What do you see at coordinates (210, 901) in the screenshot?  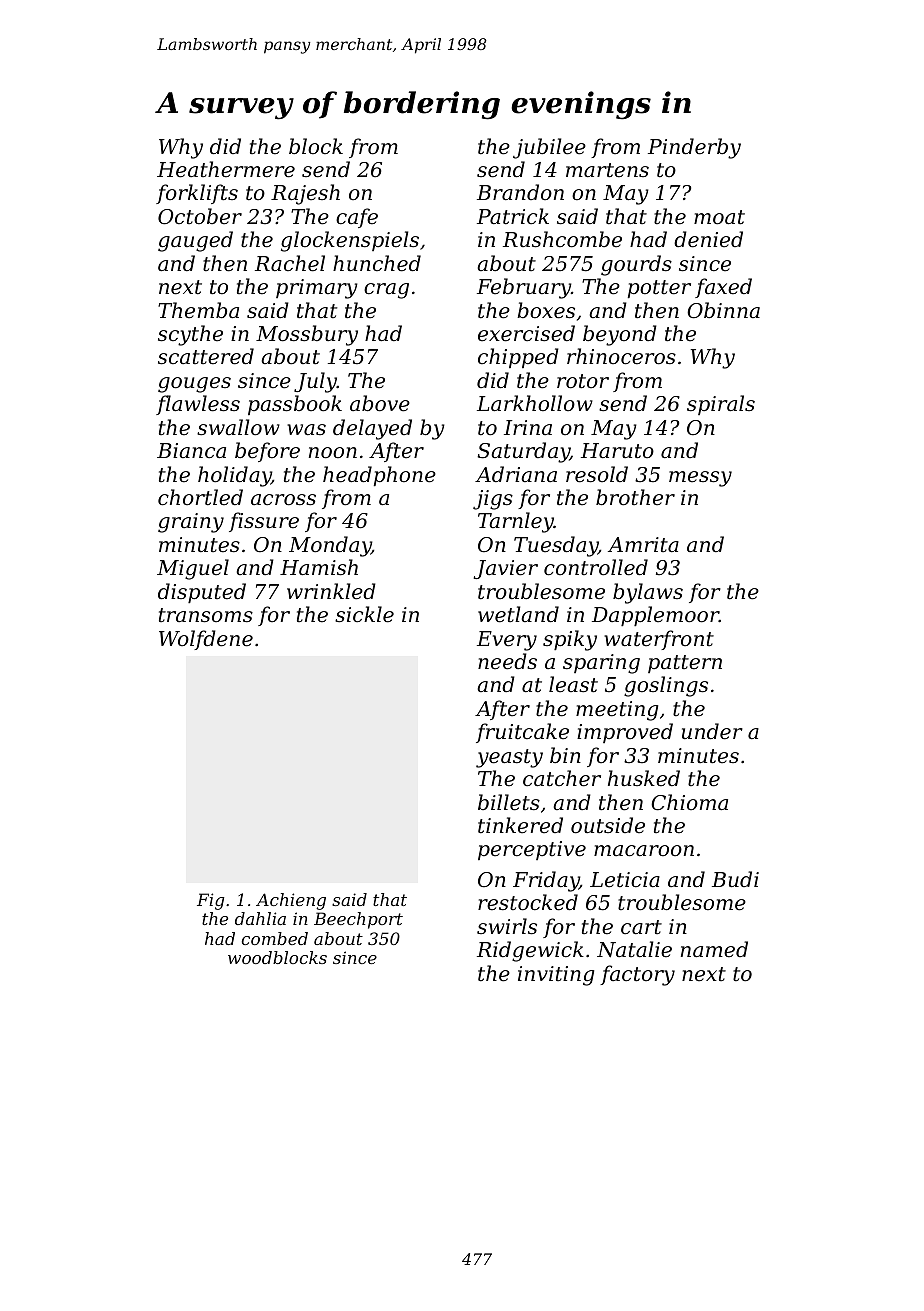 I see `Fig` at bounding box center [210, 901].
